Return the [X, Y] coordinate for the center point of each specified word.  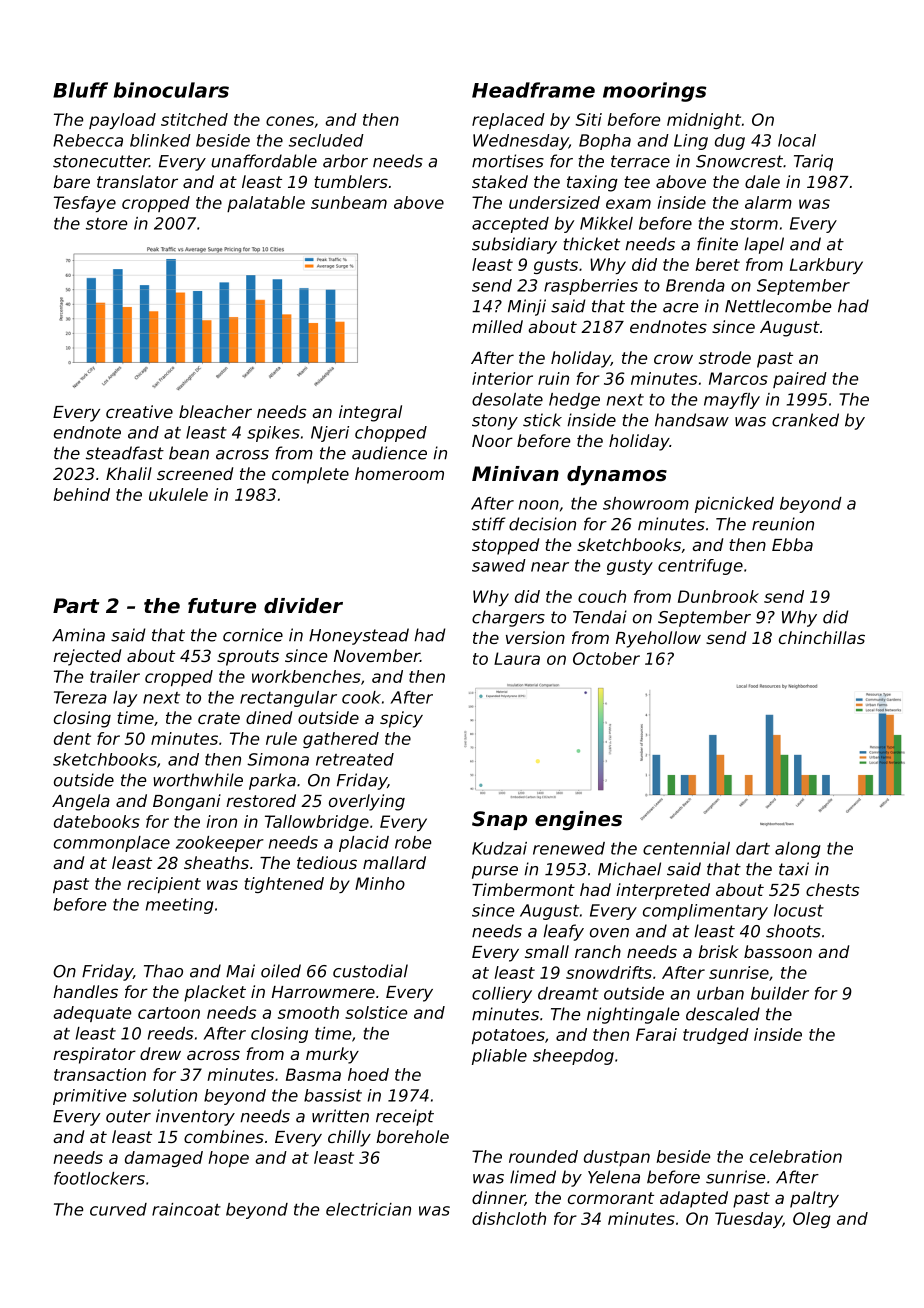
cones [290, 121]
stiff [489, 524]
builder [780, 993]
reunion [783, 524]
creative [139, 411]
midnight [704, 121]
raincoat [186, 1209]
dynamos [617, 476]
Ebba [792, 544]
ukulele [178, 494]
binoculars [171, 90]
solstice [376, 1012]
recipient [164, 885]
